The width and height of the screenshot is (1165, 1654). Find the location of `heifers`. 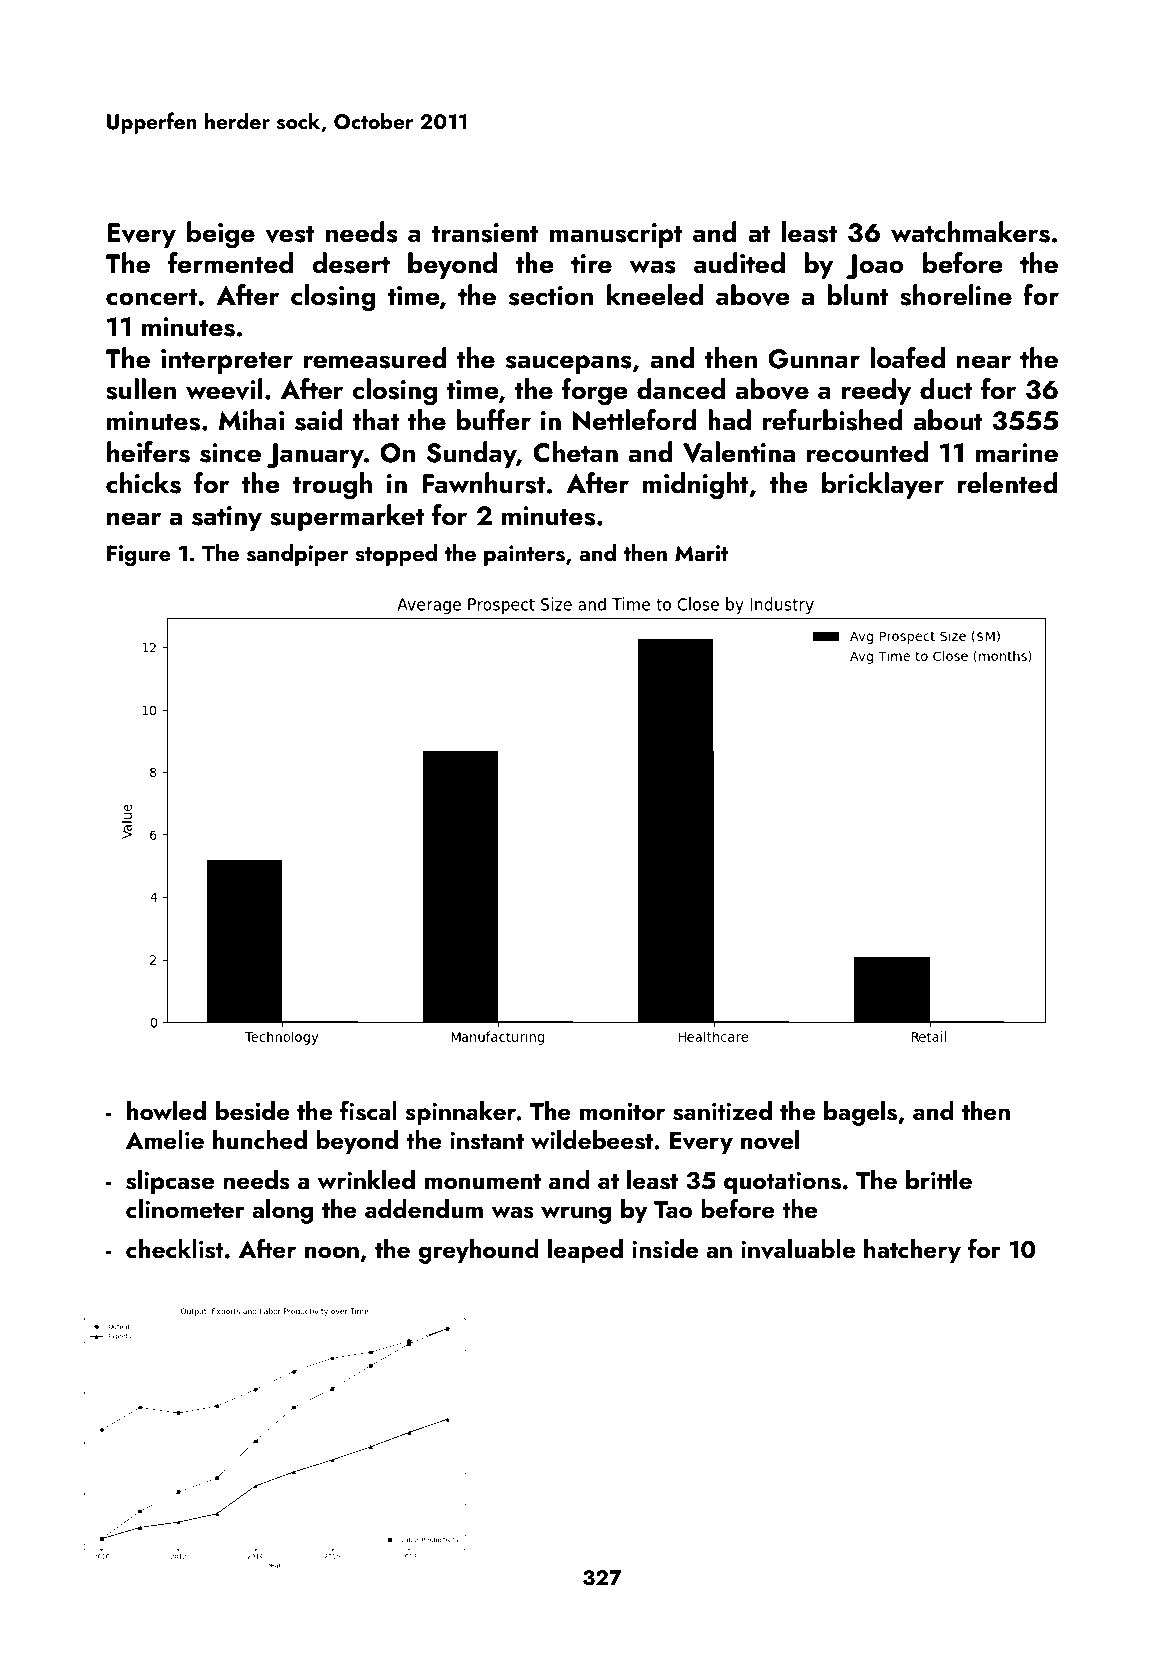

heifers is located at coordinates (148, 452).
